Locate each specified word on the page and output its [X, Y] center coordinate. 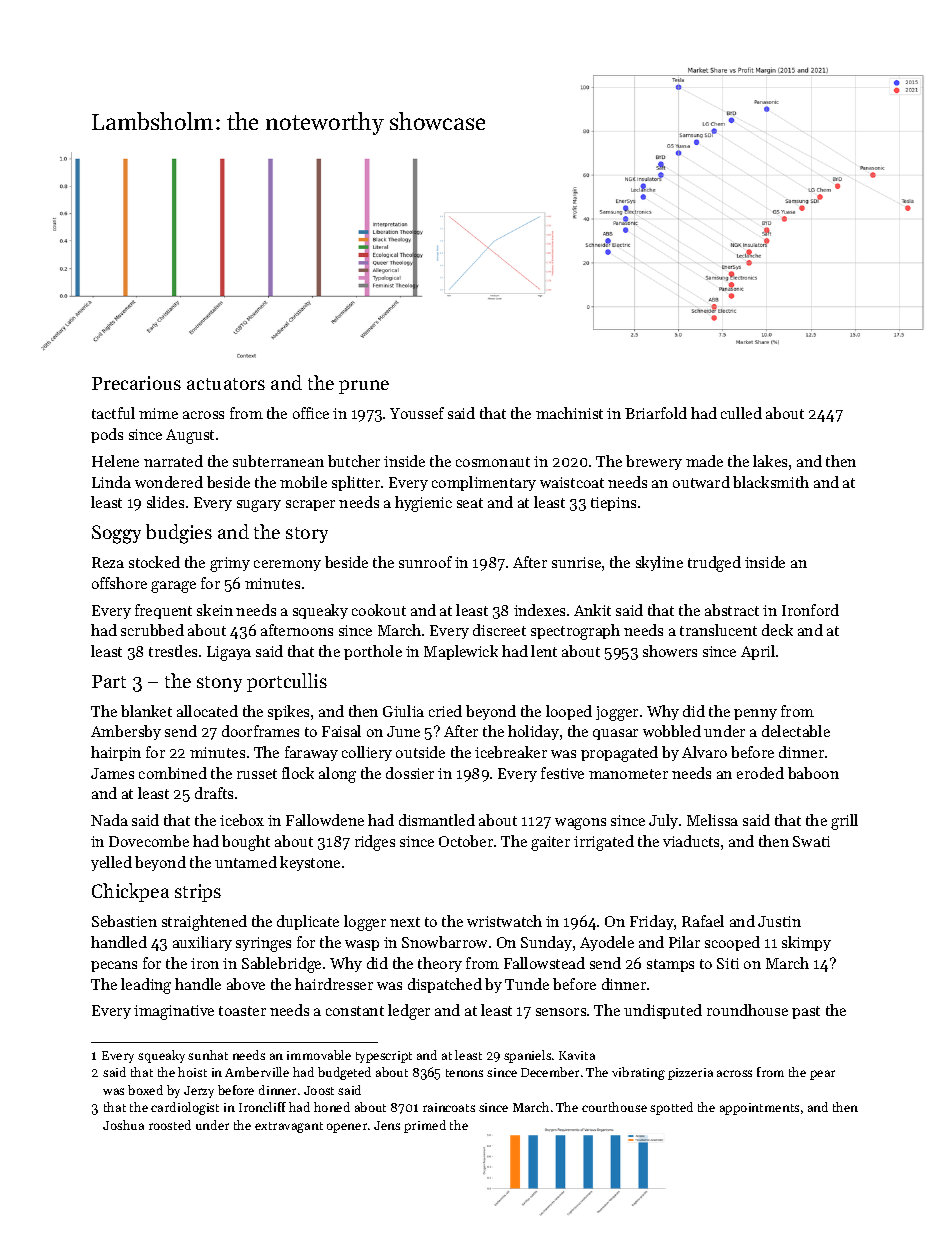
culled [741, 413]
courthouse [614, 1107]
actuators [226, 384]
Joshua [123, 1125]
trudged [714, 564]
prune [364, 387]
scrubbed [152, 630]
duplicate [308, 922]
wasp [362, 945]
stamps [670, 965]
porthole [373, 652]
